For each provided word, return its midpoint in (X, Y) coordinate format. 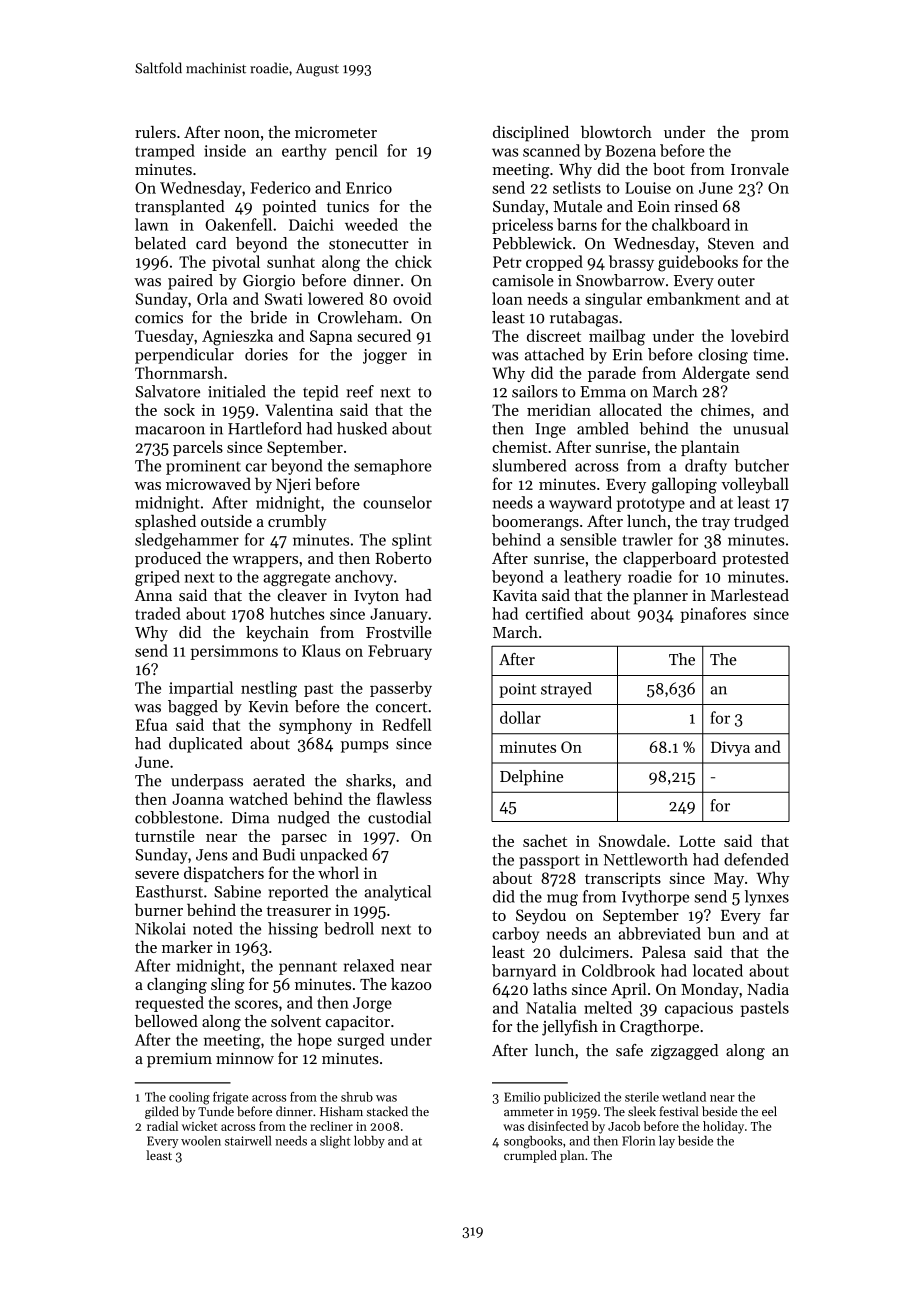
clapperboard (669, 560)
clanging (177, 986)
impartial (201, 689)
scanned (551, 150)
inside (225, 150)
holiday (723, 1127)
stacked (387, 1111)
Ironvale (760, 169)
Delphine (531, 778)
